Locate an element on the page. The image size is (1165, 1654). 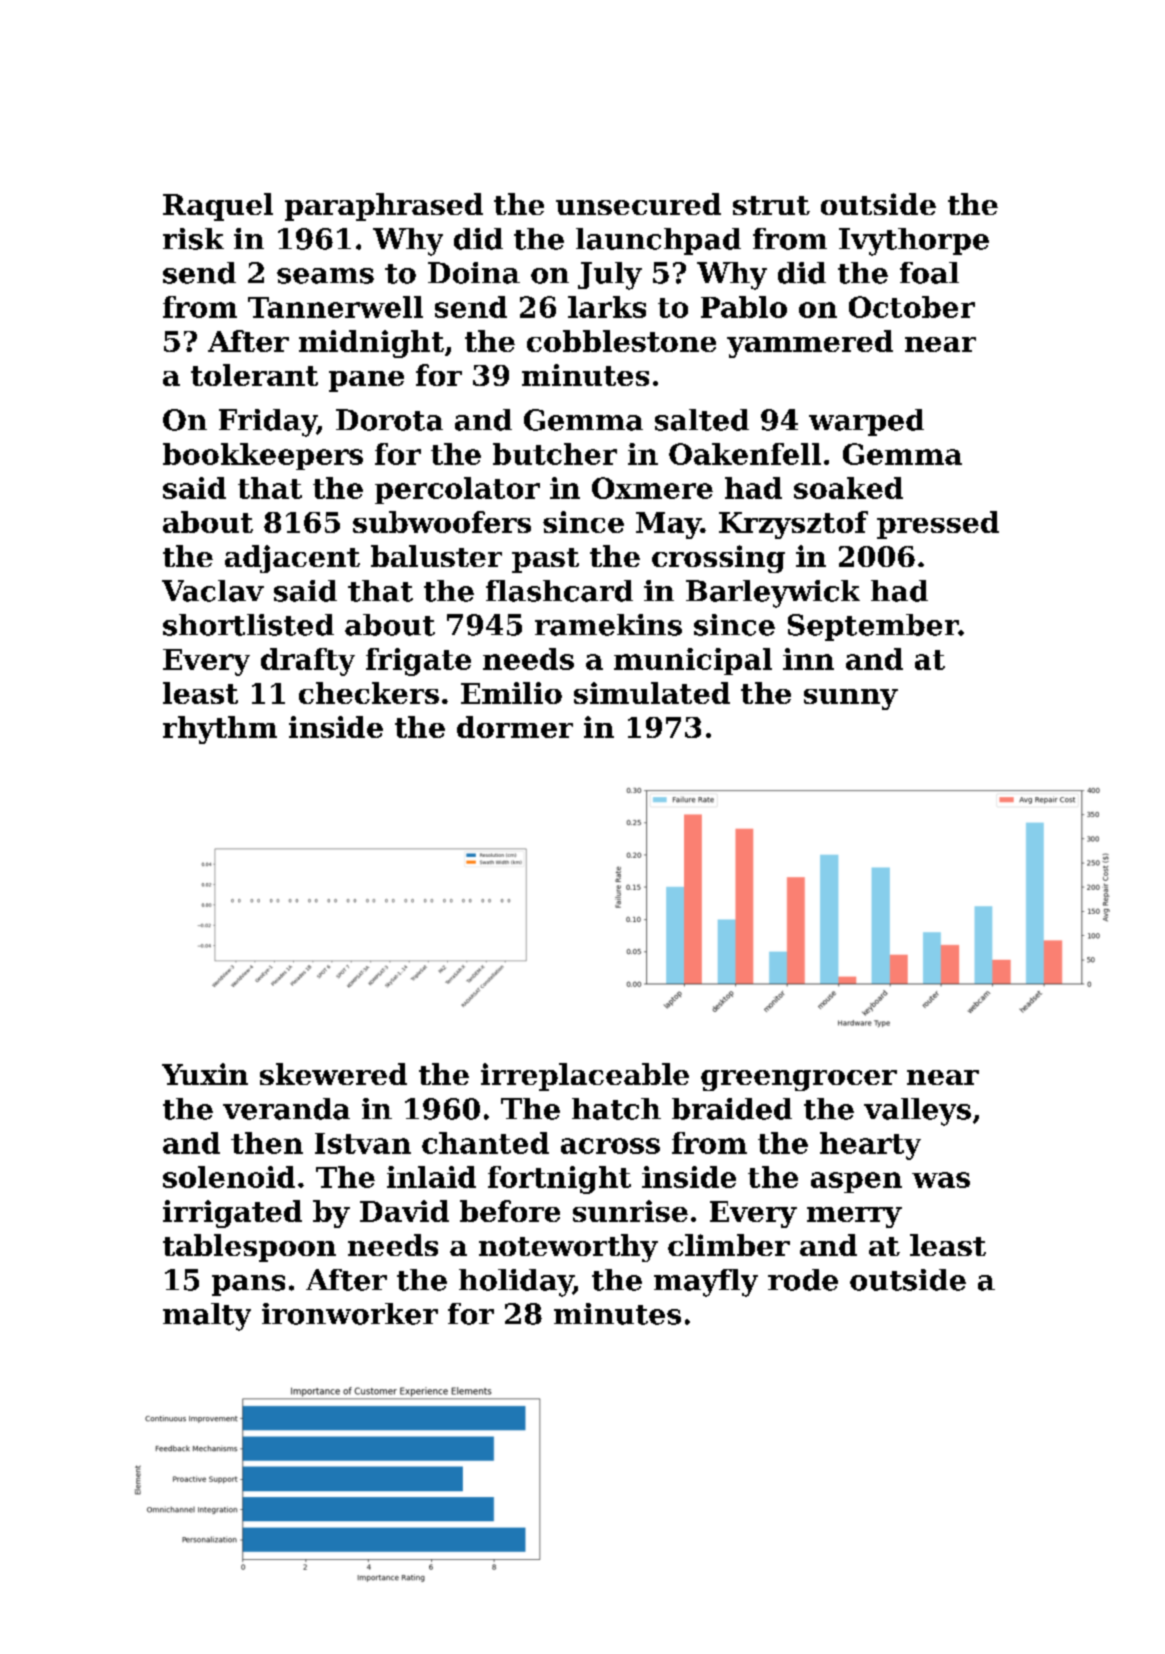
malty is located at coordinates (207, 1317).
